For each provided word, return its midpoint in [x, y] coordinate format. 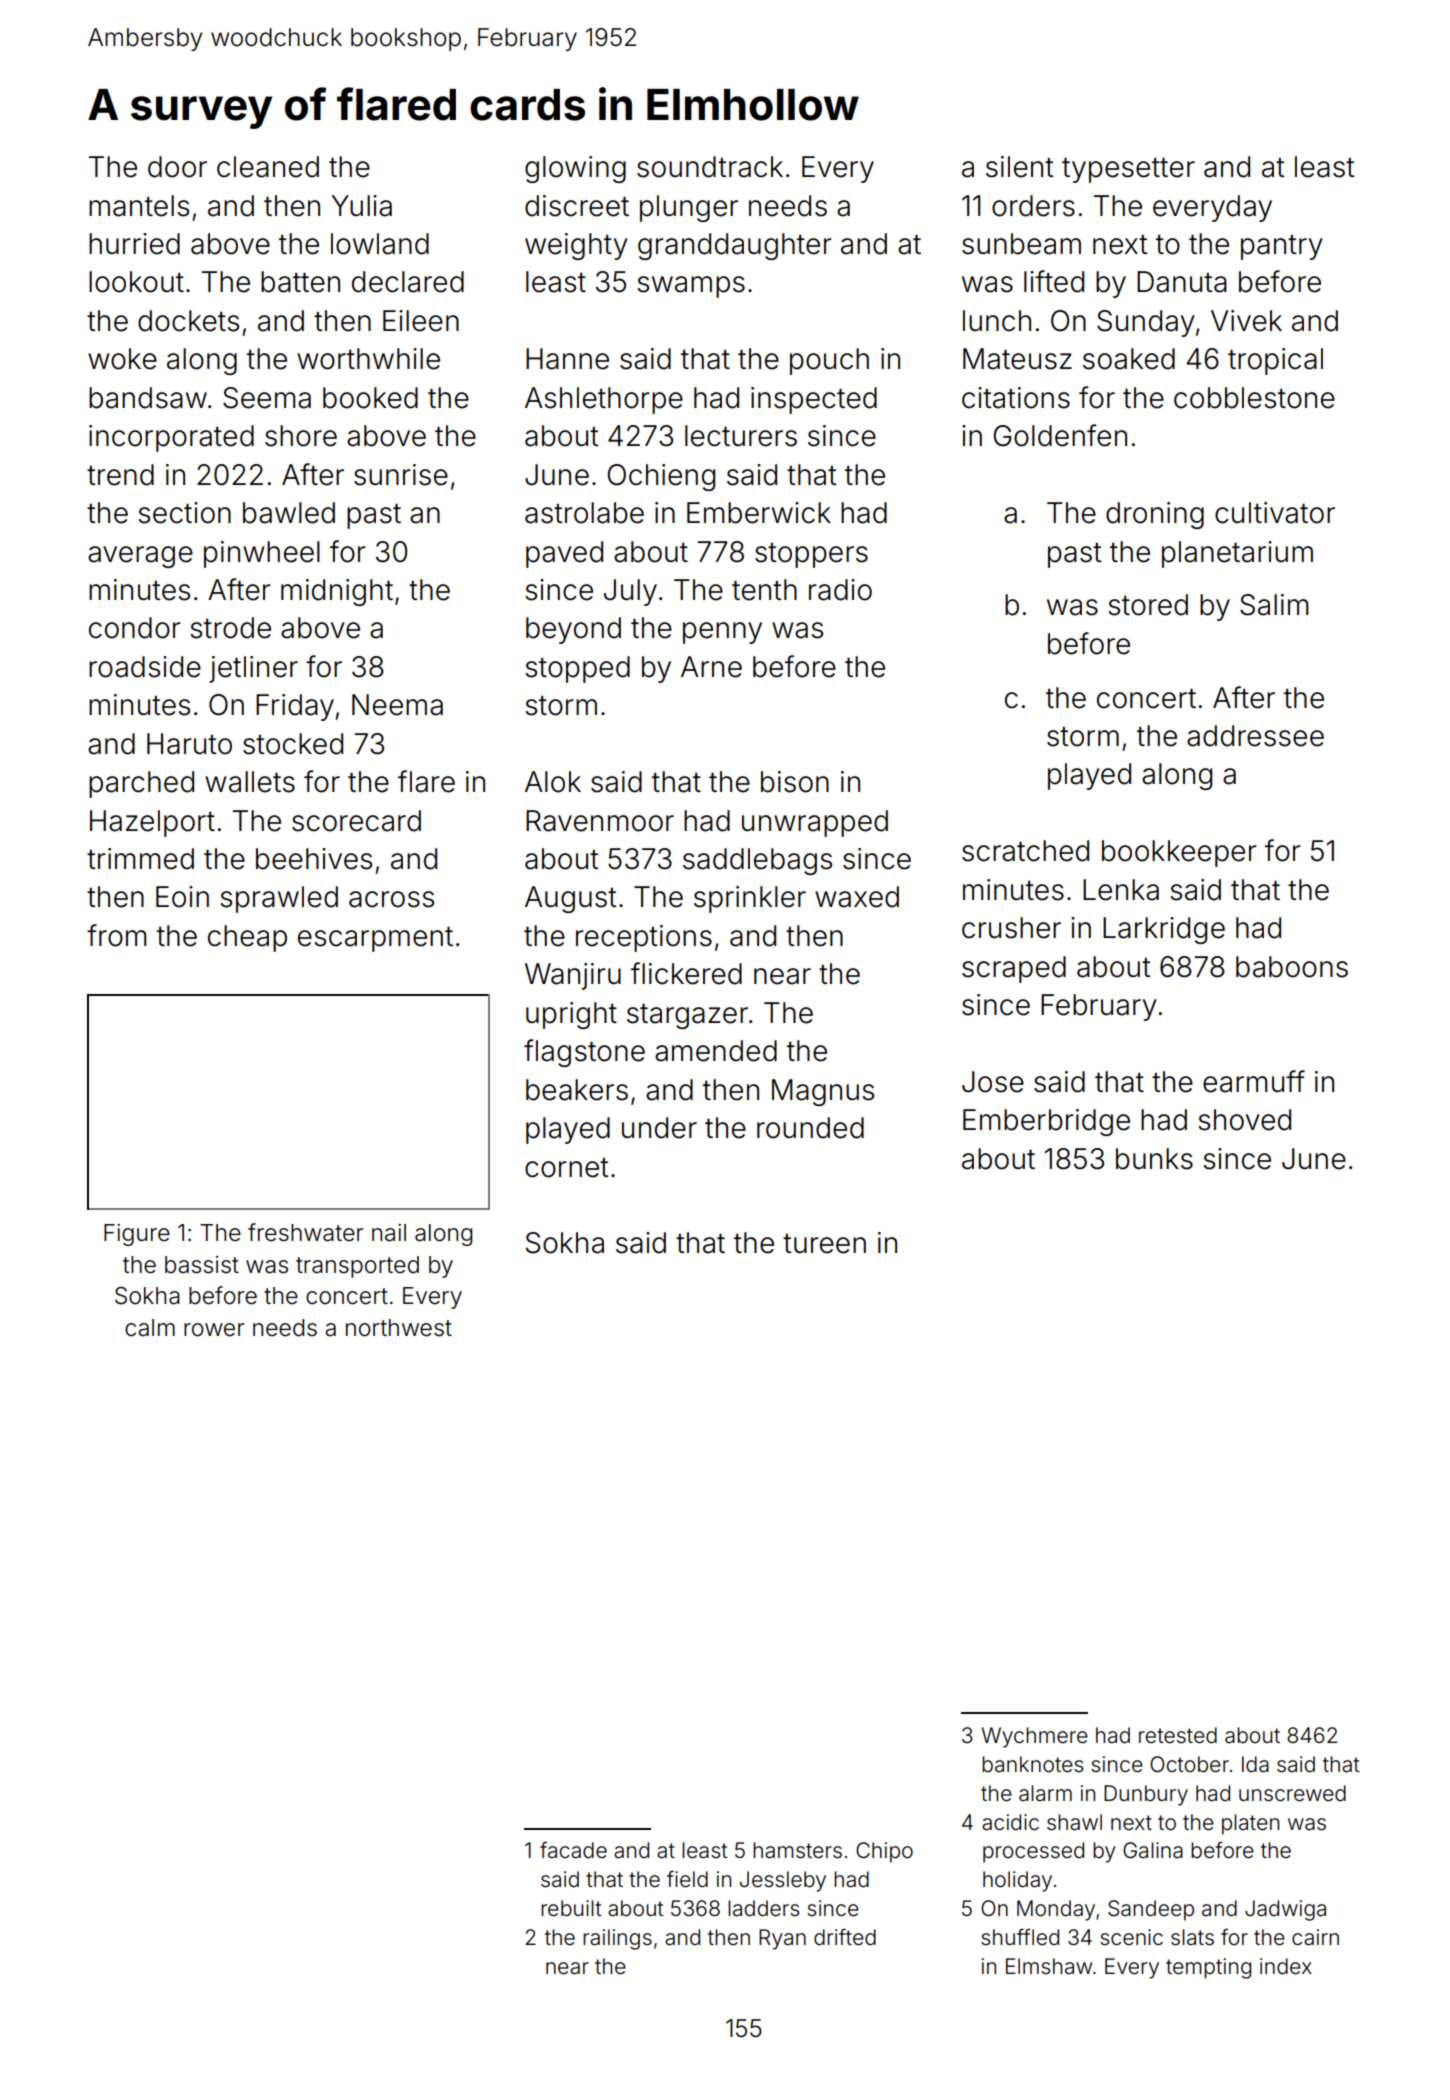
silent [1019, 167]
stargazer [687, 1016]
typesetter [1128, 170]
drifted [845, 1937]
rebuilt [571, 1908]
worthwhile [368, 359]
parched [141, 784]
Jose [993, 1082]
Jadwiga [1285, 1910]
